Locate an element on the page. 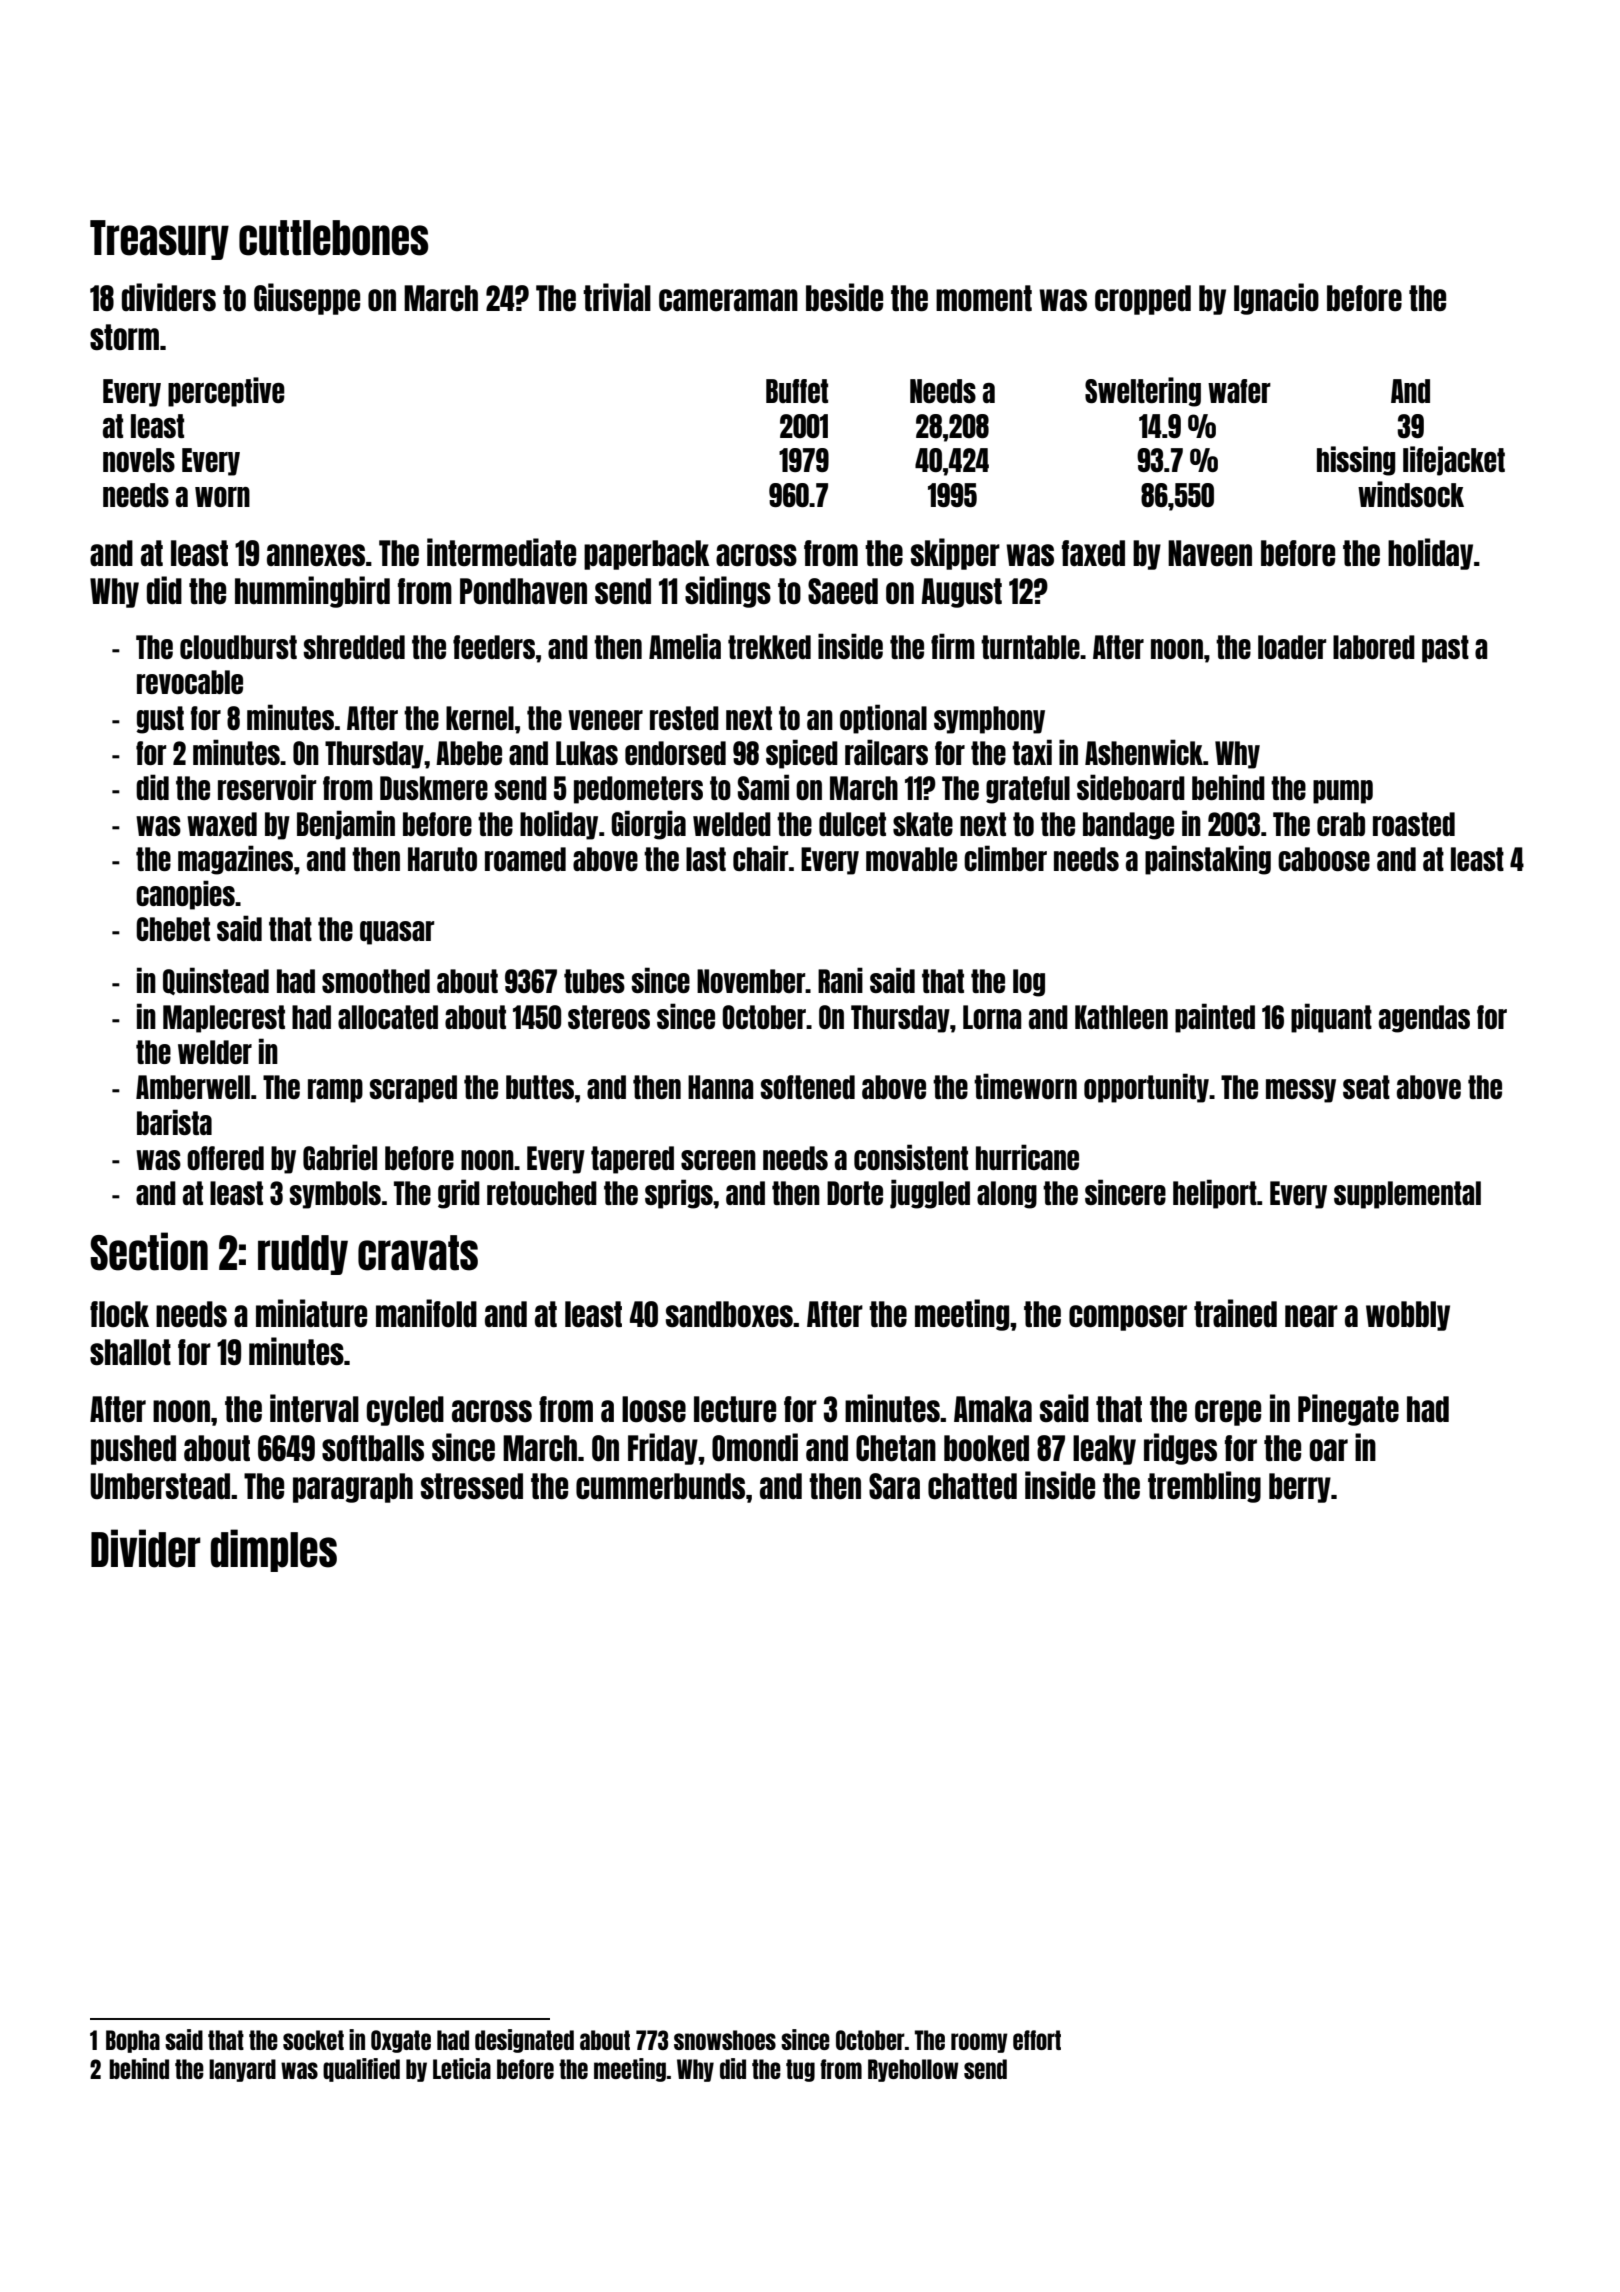  novels is located at coordinates (139, 460).
